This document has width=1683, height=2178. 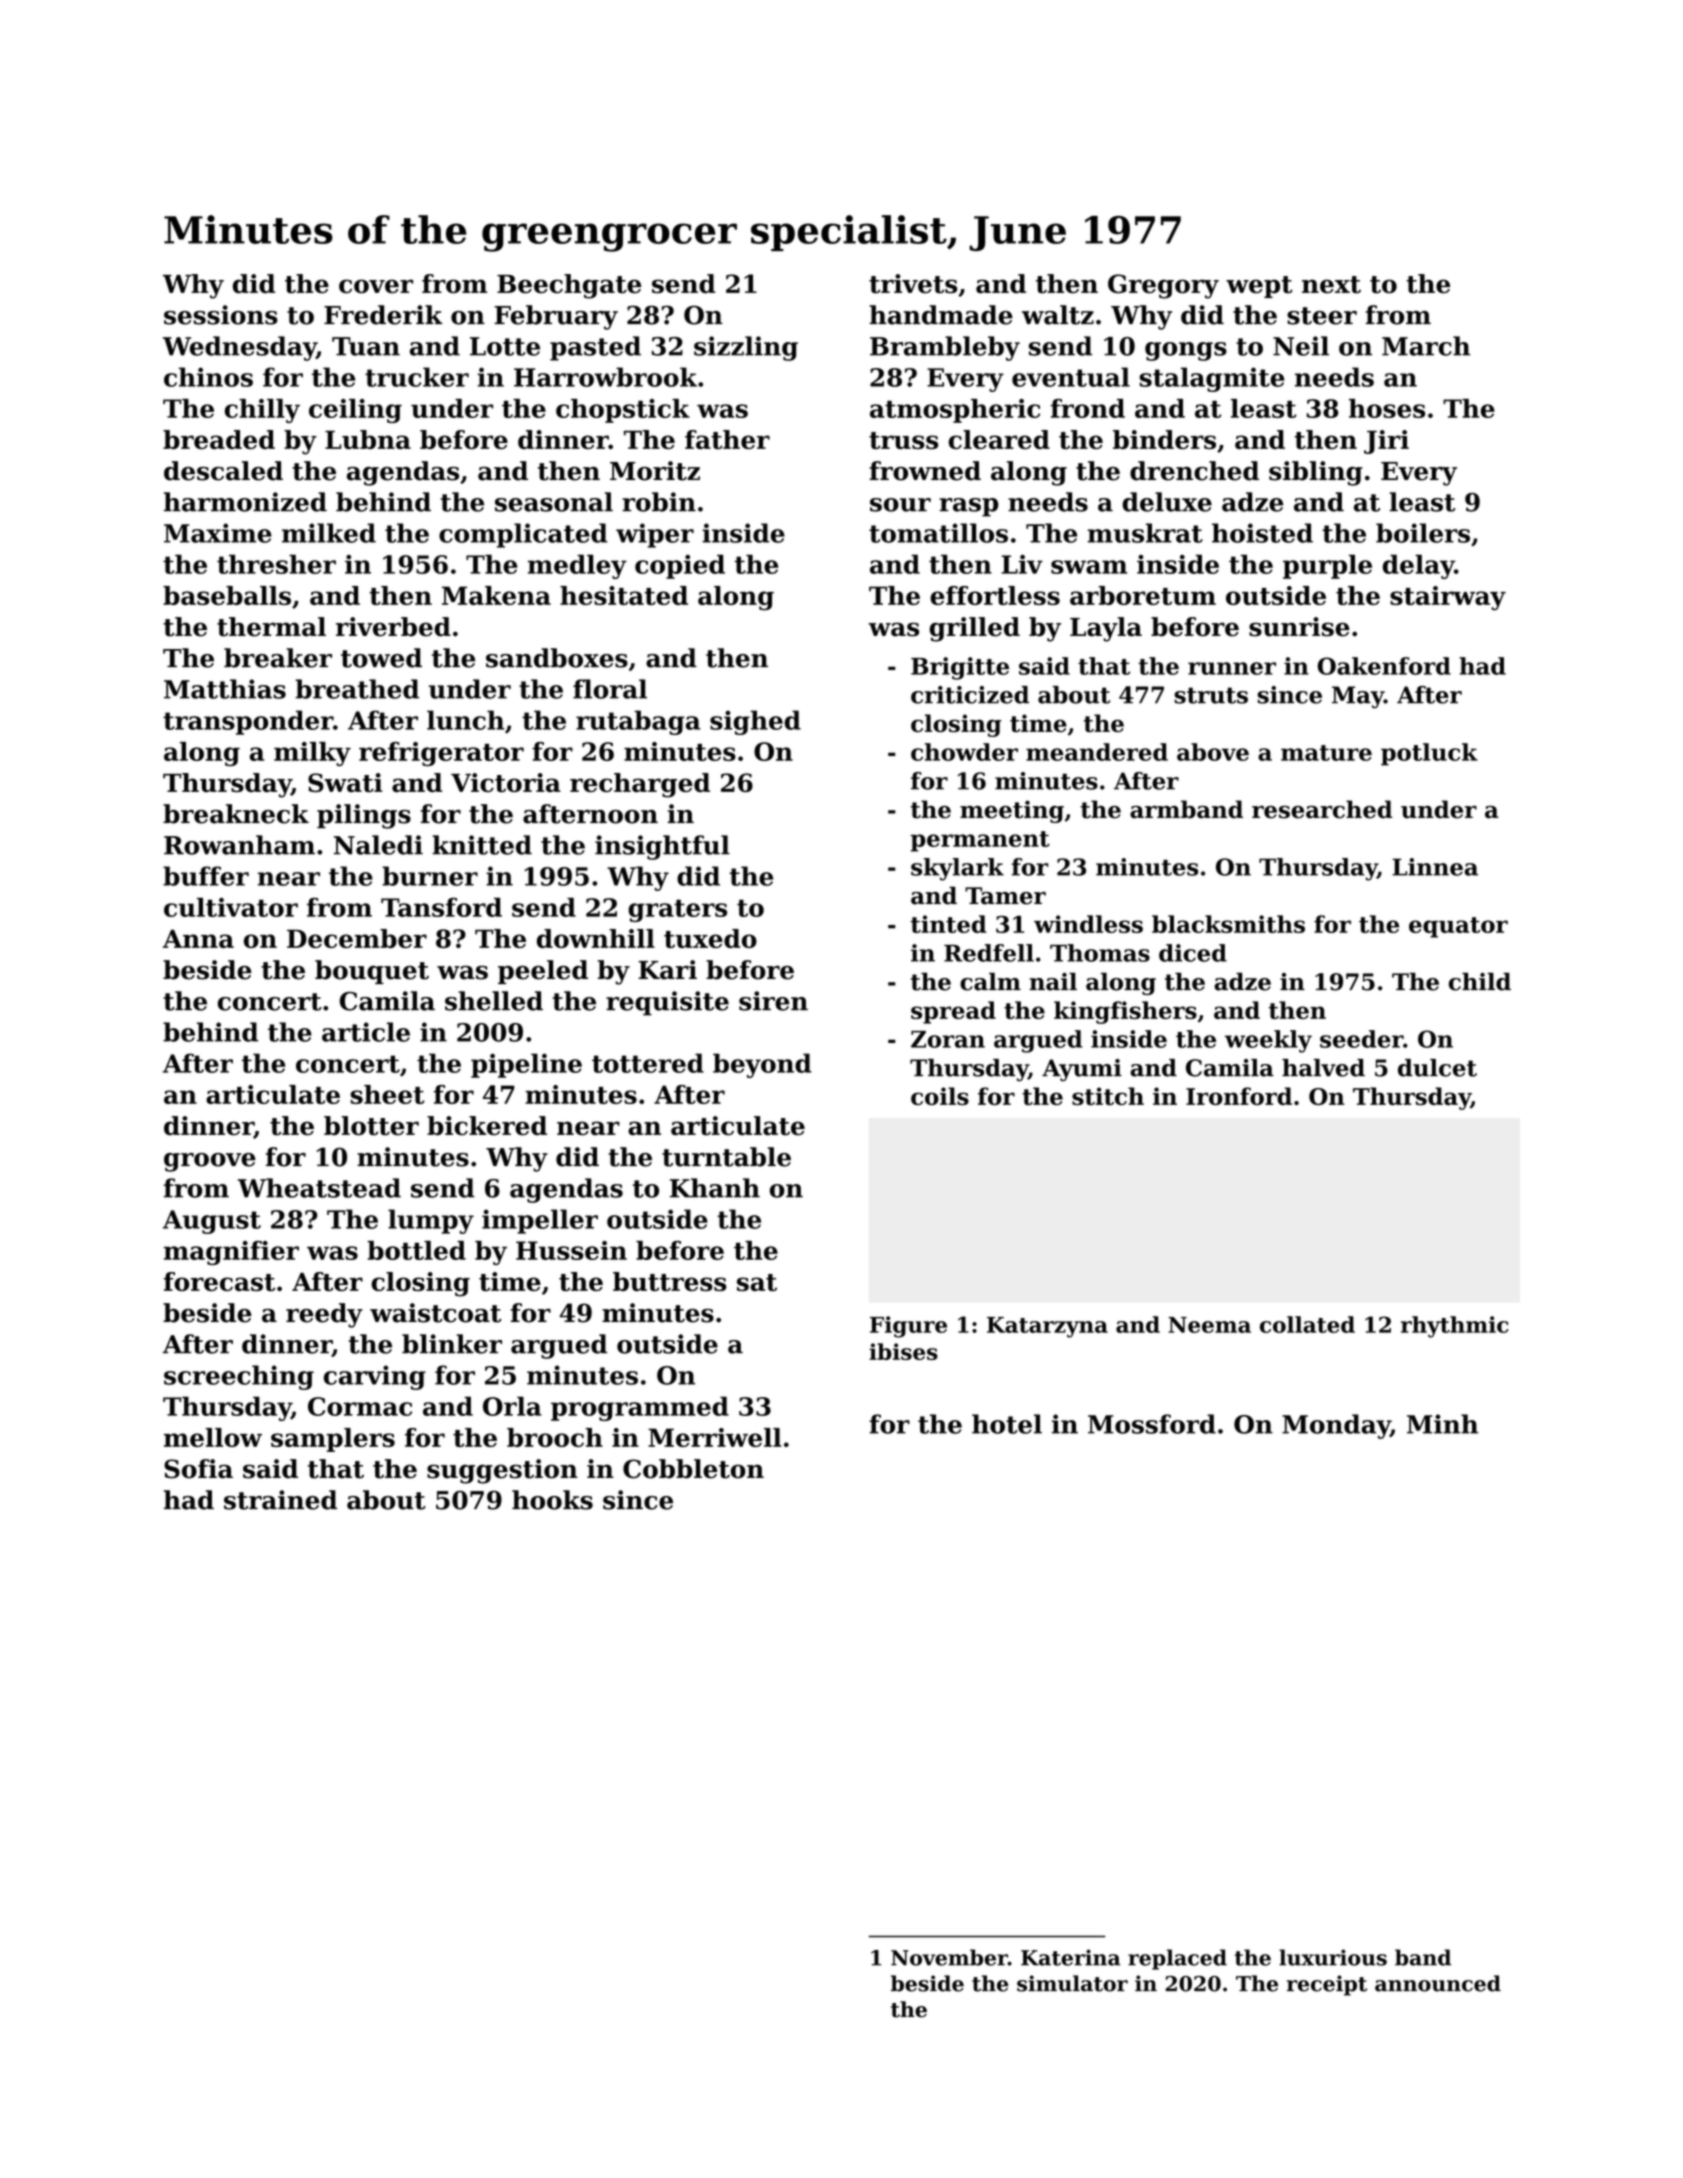 I want to click on delay, so click(x=1419, y=566).
